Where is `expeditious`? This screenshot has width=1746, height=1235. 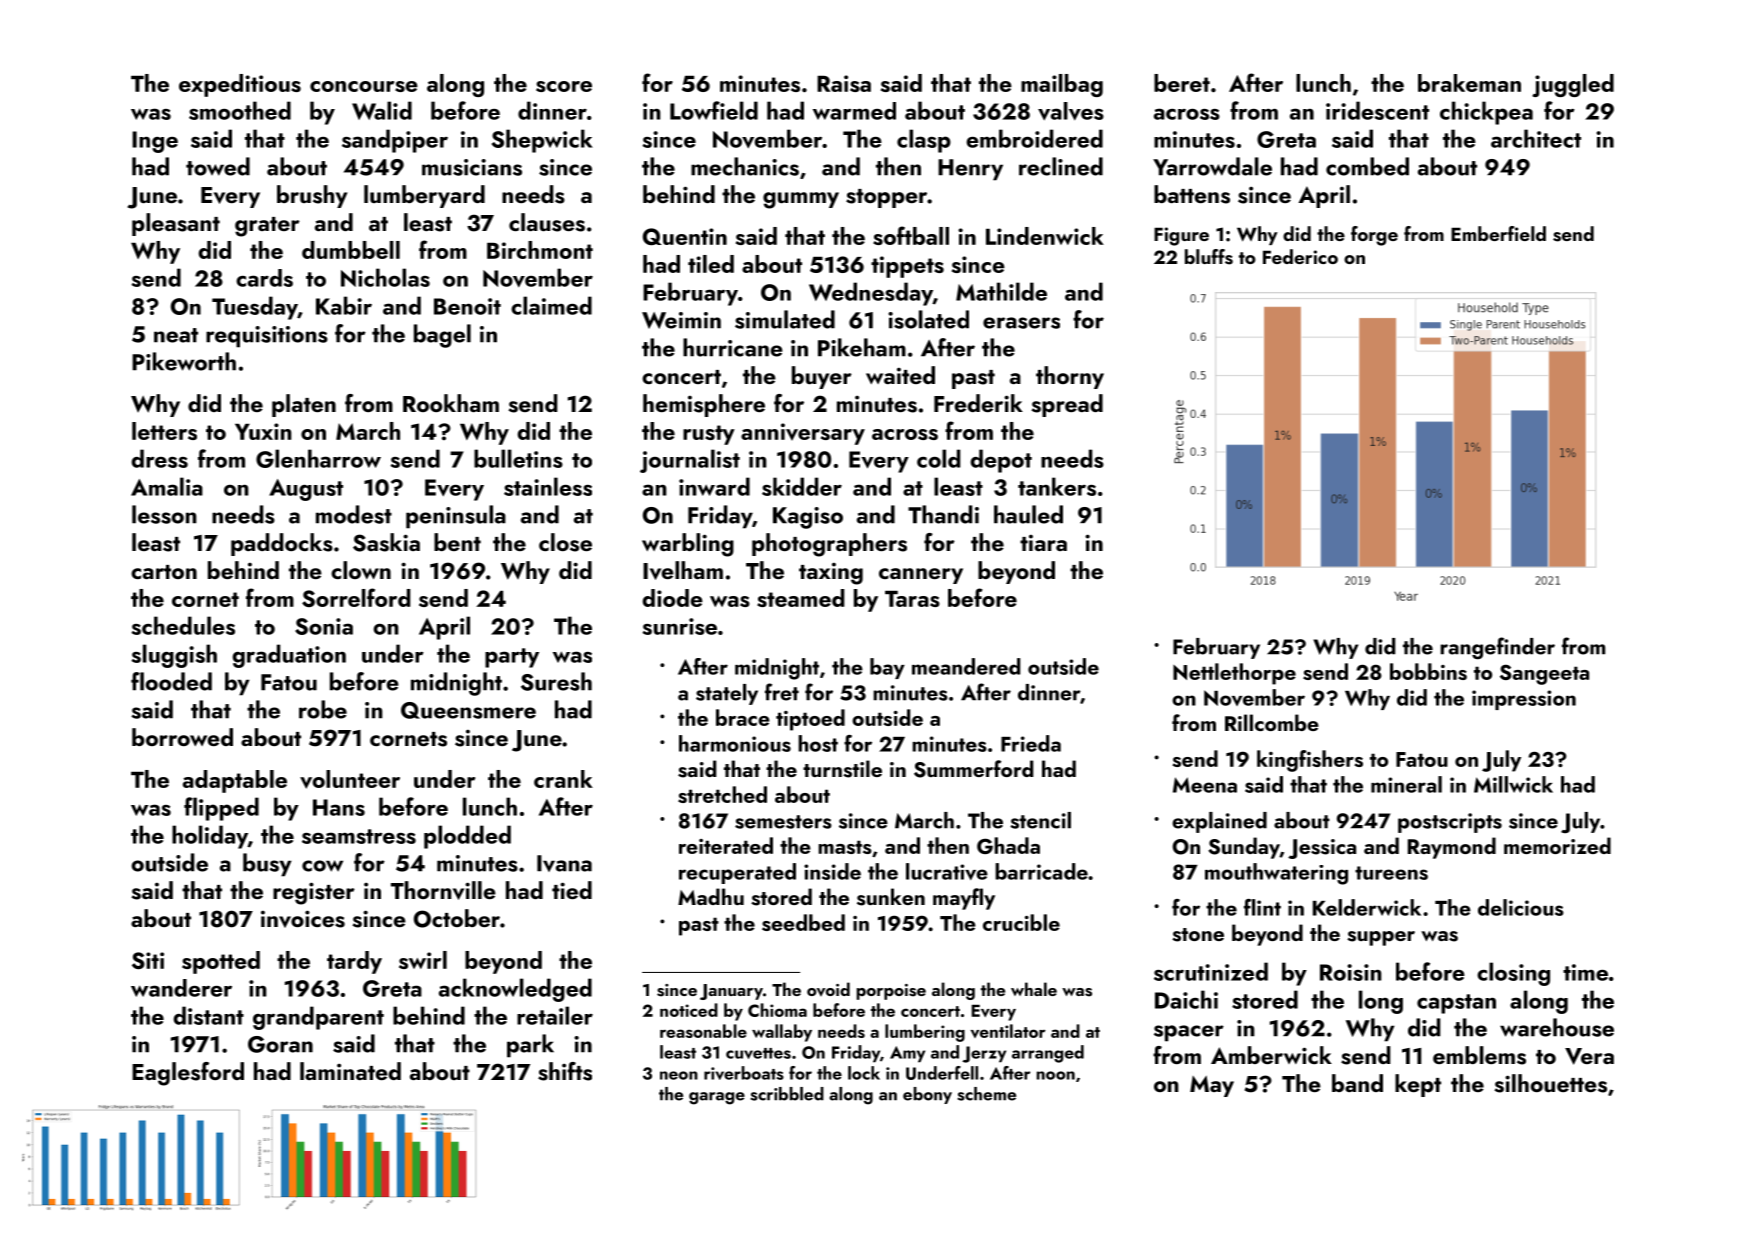 expeditious is located at coordinates (240, 85).
